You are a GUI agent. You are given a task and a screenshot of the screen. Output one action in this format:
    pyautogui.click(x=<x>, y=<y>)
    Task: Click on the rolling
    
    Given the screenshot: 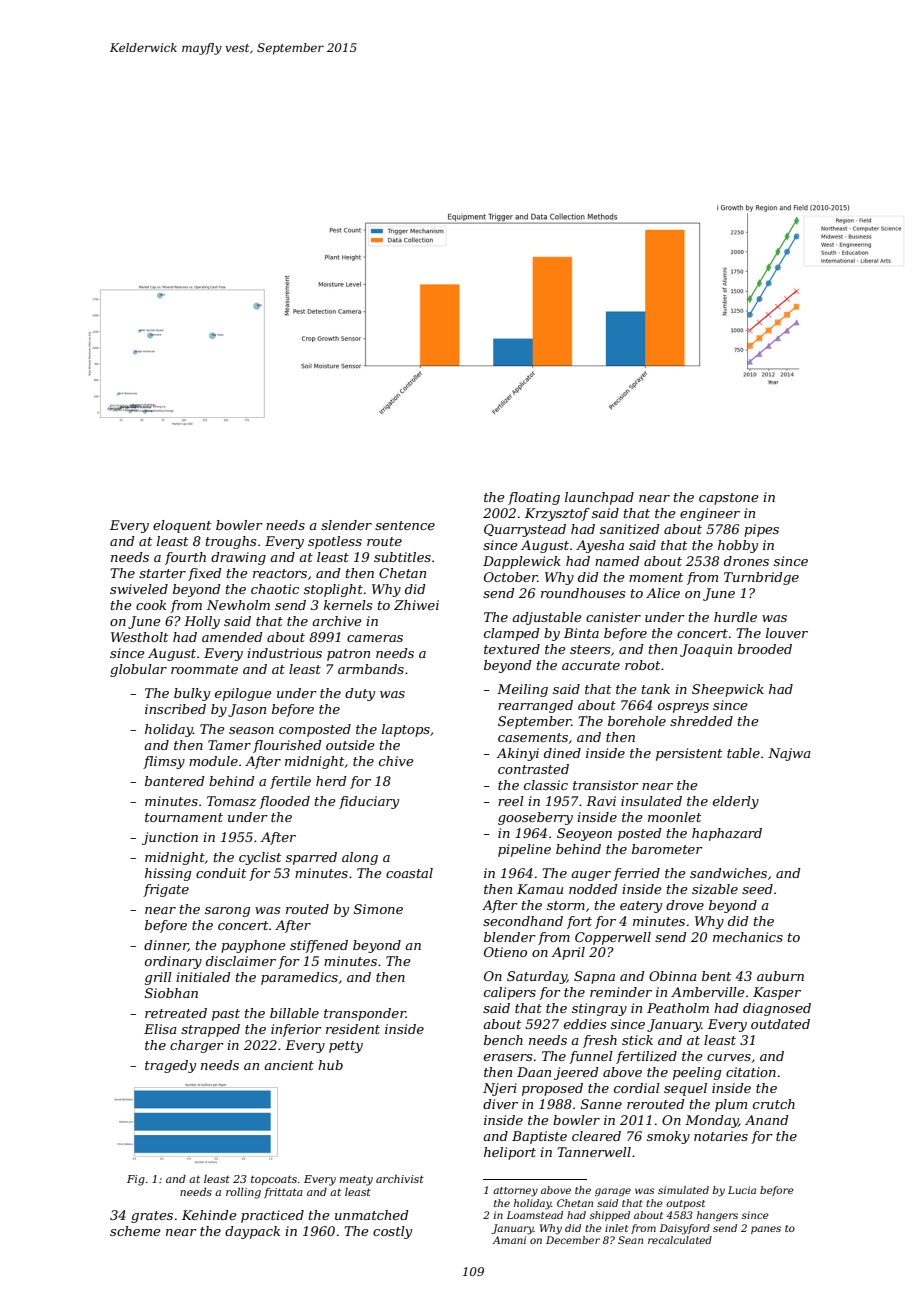 What is the action you would take?
    pyautogui.click(x=243, y=1193)
